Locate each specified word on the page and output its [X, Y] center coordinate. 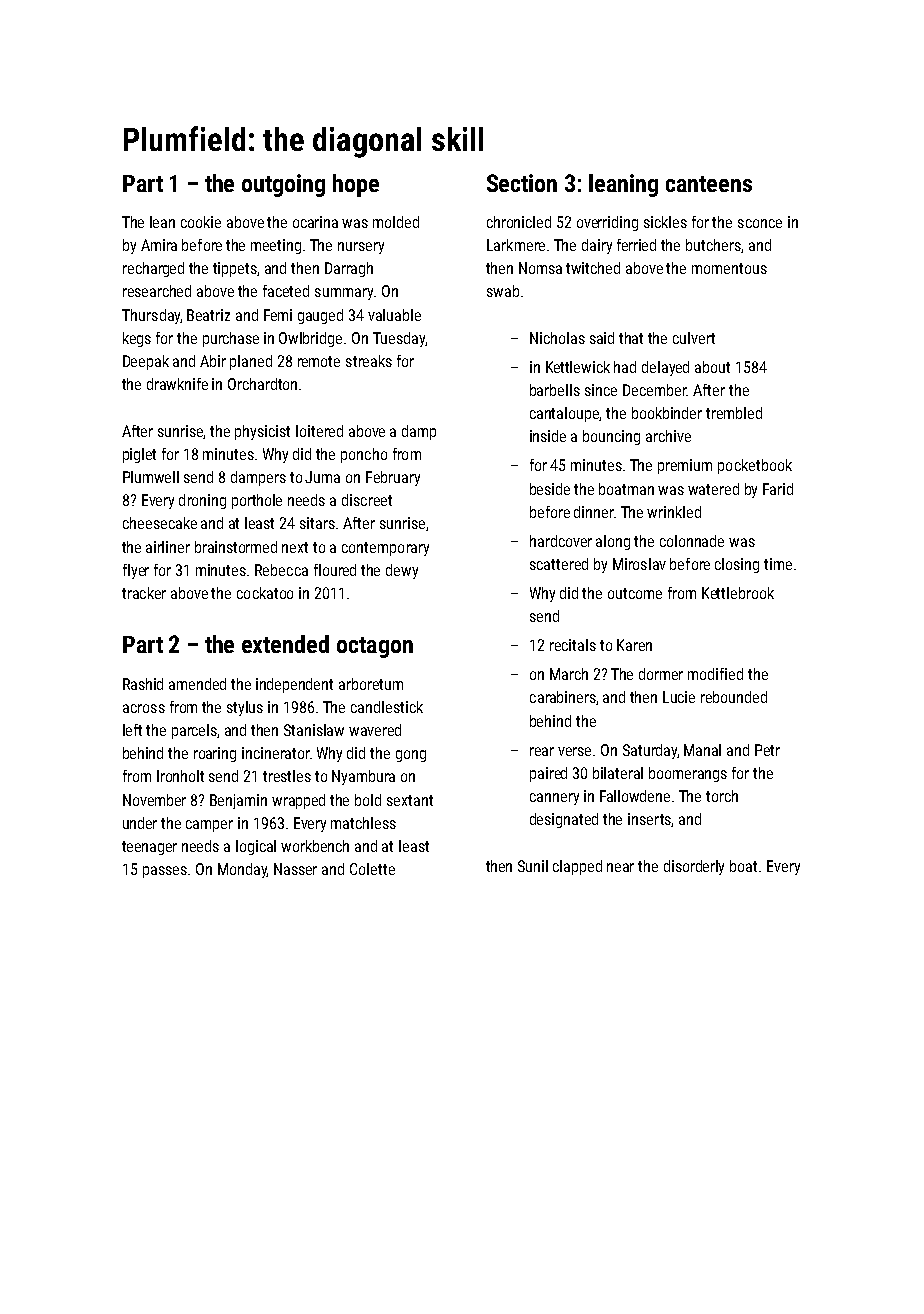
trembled [734, 413]
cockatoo [265, 593]
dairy [597, 246]
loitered [319, 431]
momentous [729, 268]
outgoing [283, 185]
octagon [375, 647]
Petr [767, 750]
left [132, 730]
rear [542, 751]
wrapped [298, 801]
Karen [634, 645]
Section [522, 183]
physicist [262, 432]
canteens [709, 184]
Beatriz [208, 315]
